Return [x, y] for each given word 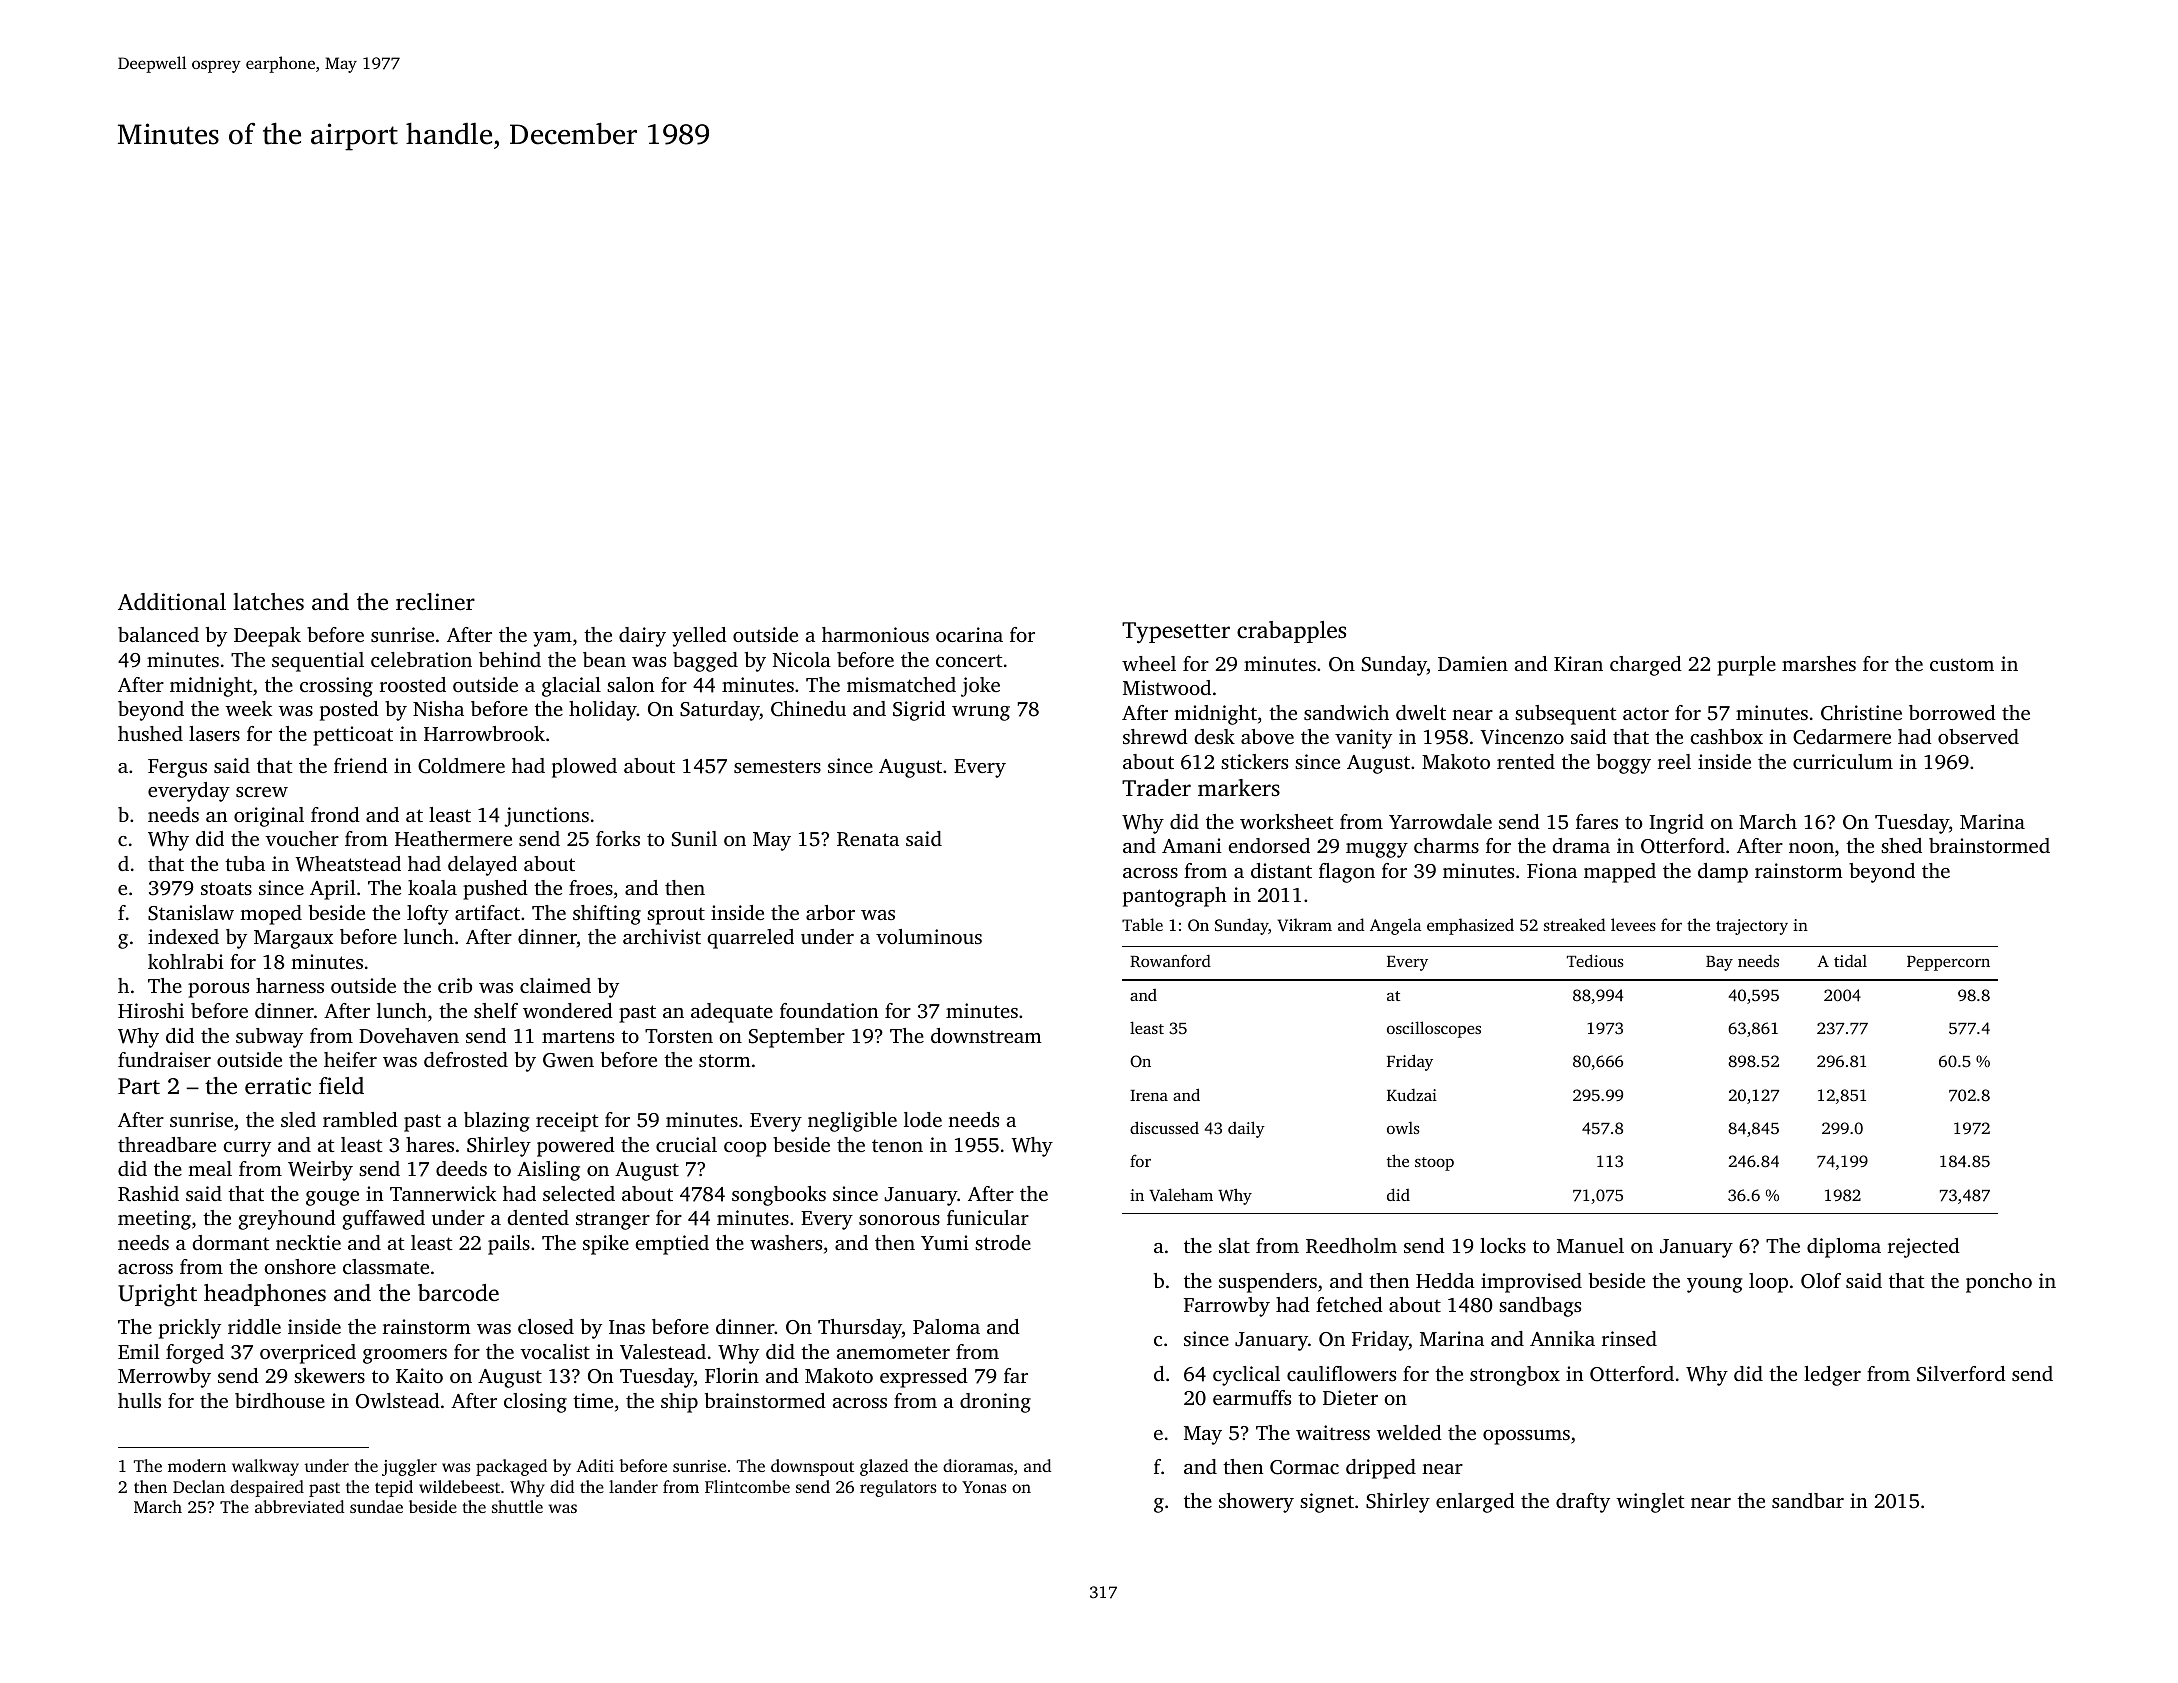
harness [290, 985]
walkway [265, 1467]
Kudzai [1412, 1095]
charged [1646, 666]
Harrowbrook [484, 733]
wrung [981, 713]
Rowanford [1170, 961]
